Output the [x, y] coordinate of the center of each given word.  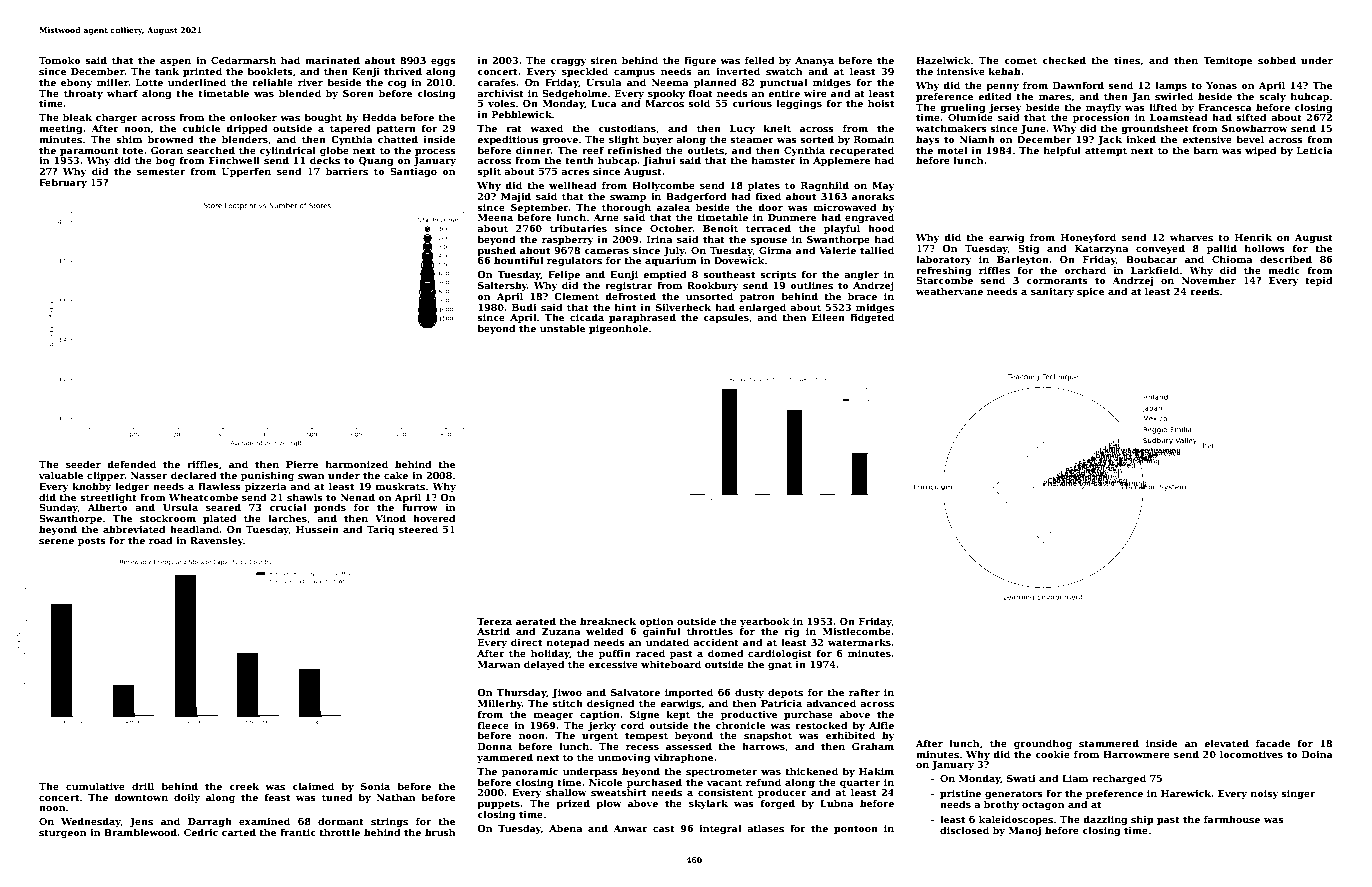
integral [720, 829]
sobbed [1277, 60]
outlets [705, 150]
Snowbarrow [1255, 128]
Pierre [302, 464]
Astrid [493, 631]
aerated [536, 621]
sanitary [1052, 292]
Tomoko [60, 60]
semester [161, 171]
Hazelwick [943, 60]
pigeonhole [618, 329]
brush [440, 832]
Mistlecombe [857, 631]
